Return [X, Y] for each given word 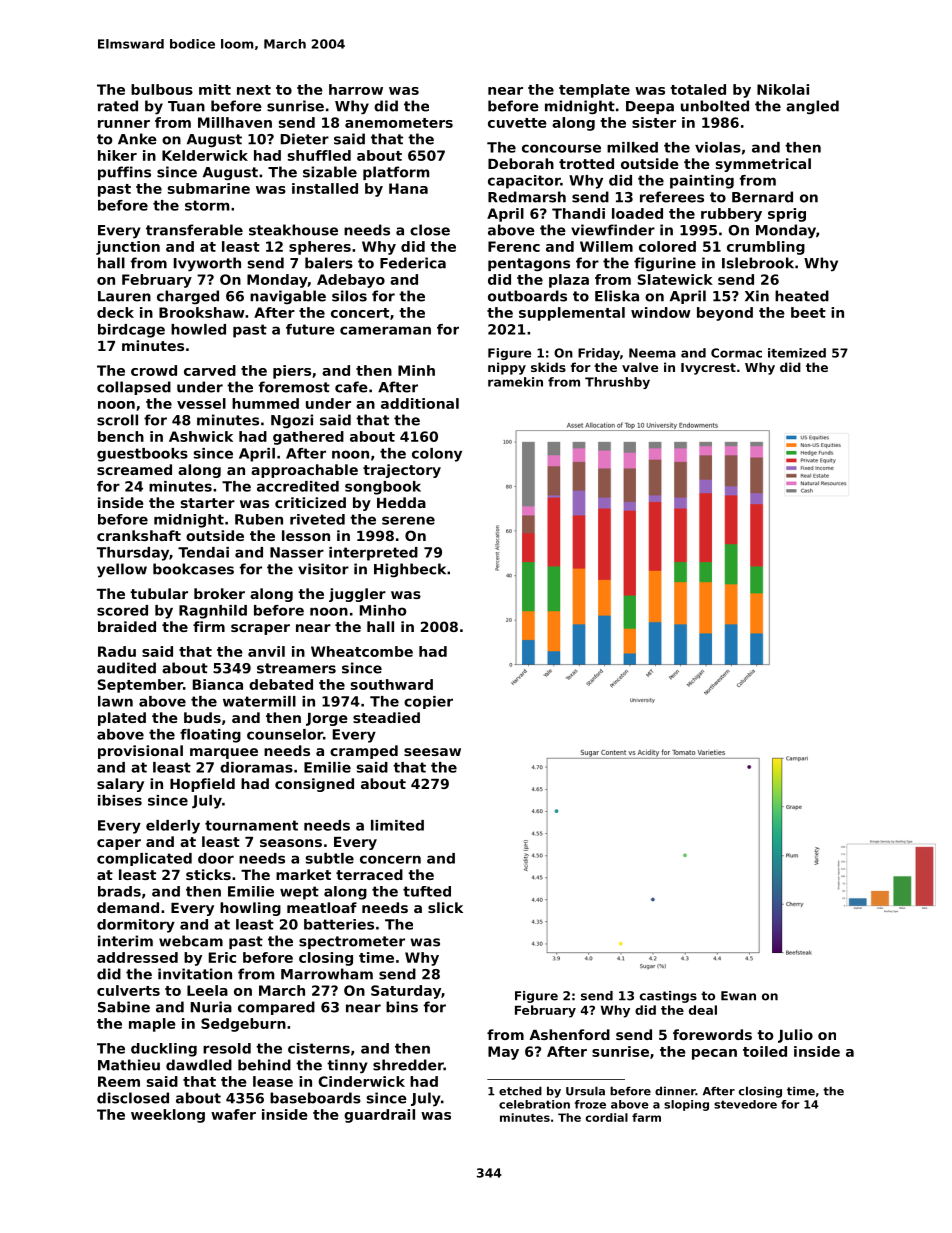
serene [408, 520]
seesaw [432, 752]
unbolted [715, 106]
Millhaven [235, 122]
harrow [356, 89]
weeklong [168, 1116]
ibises [120, 800]
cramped [364, 752]
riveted [317, 519]
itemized [797, 353]
